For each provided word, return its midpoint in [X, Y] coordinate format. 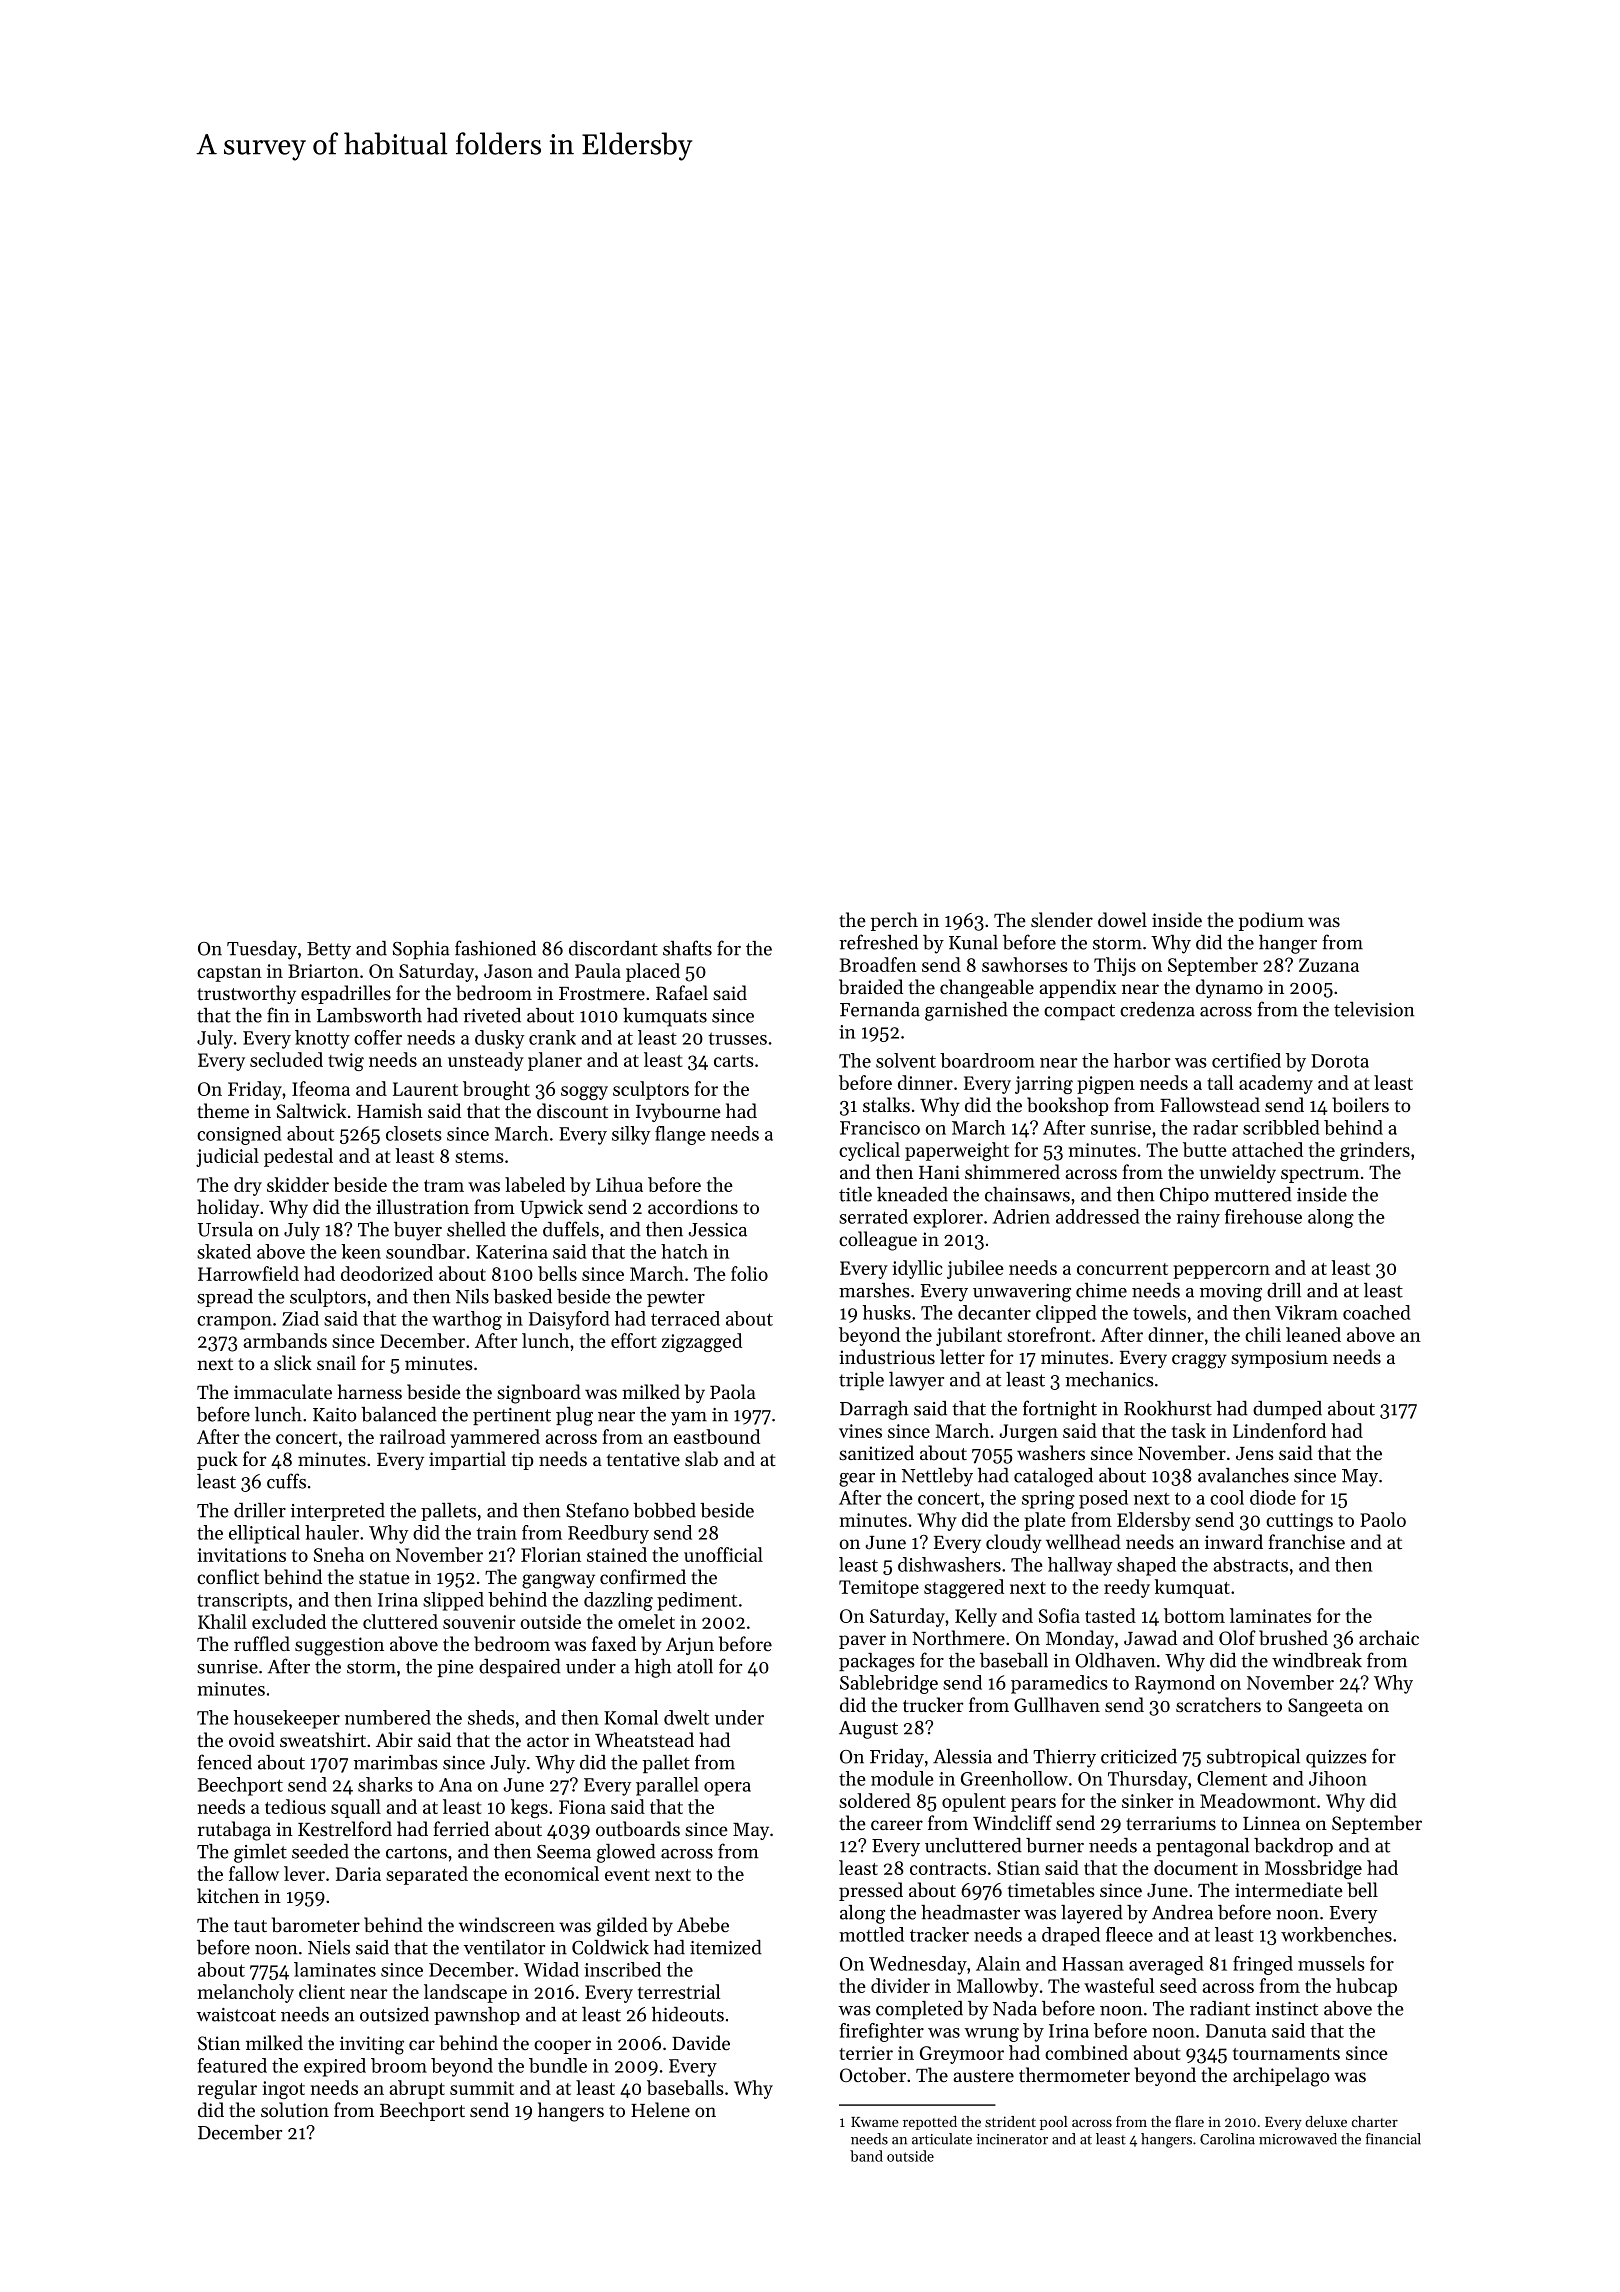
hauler [332, 1532]
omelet [646, 1621]
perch [894, 921]
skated [224, 1251]
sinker [1148, 1800]
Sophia [421, 950]
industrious [887, 1356]
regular [227, 2089]
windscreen [507, 1924]
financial [1393, 2139]
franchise [1307, 1541]
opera [727, 1789]
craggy [1199, 1361]
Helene [660, 2109]
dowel [1122, 919]
